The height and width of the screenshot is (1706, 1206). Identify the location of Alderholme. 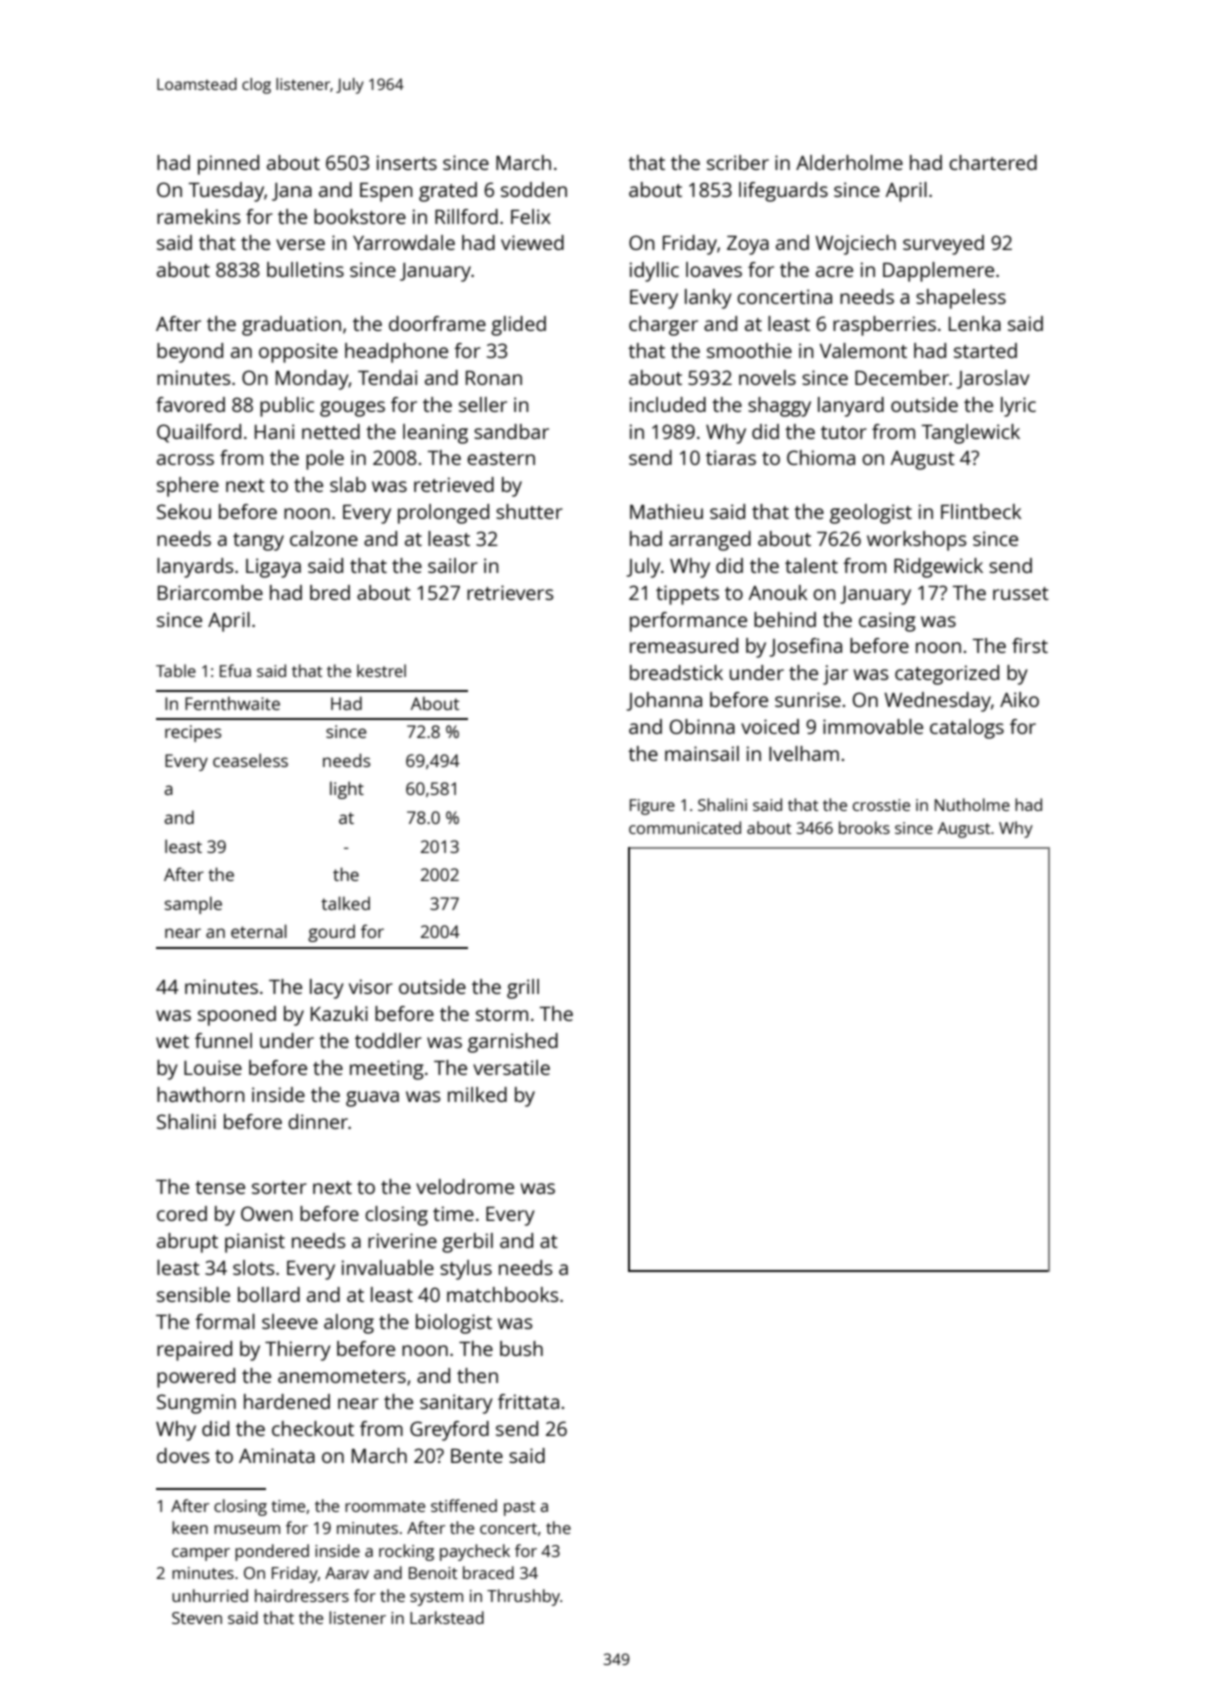
(849, 162).
